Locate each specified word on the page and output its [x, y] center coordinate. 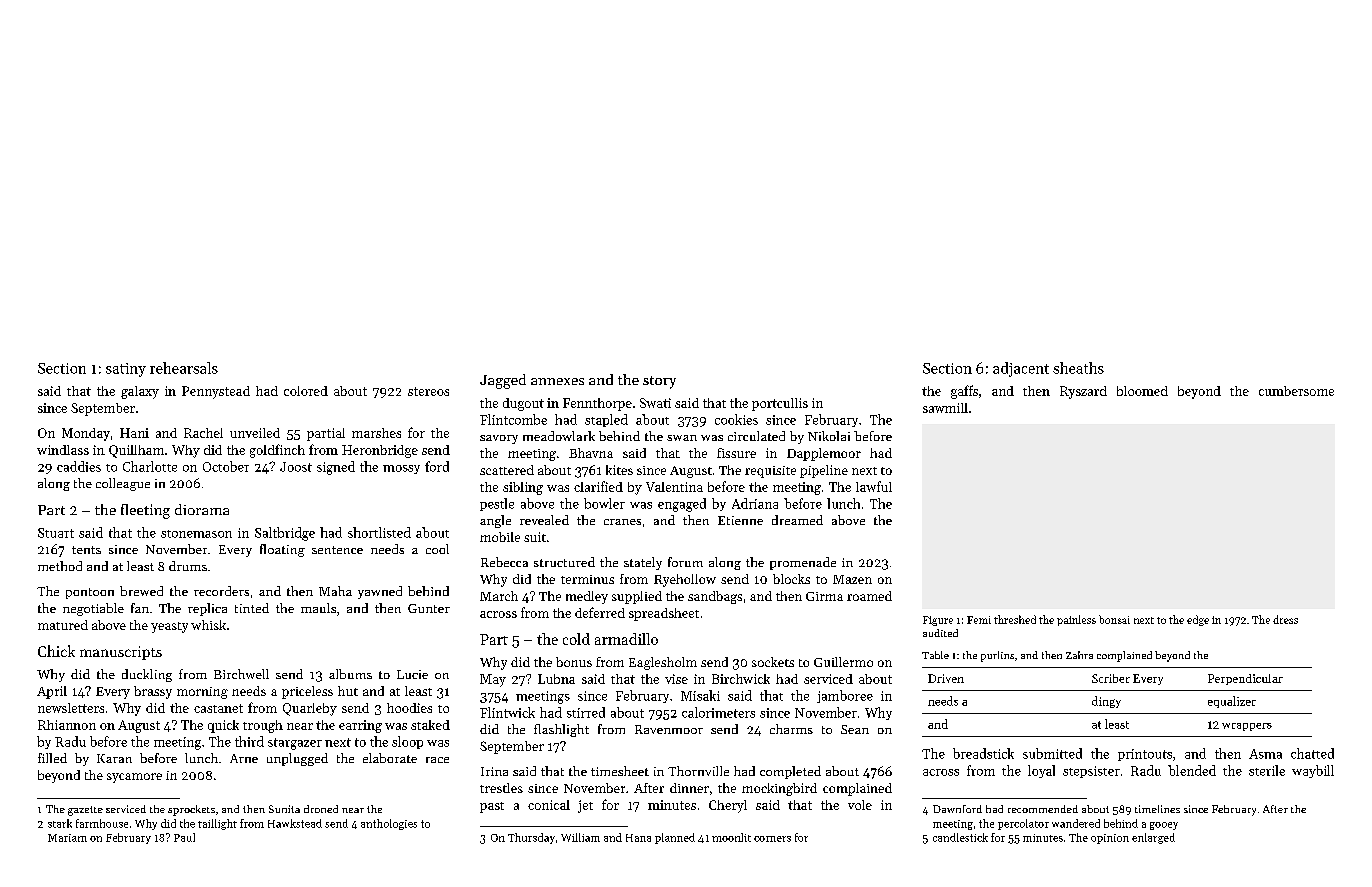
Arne [244, 758]
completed [790, 772]
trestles [501, 788]
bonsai [1114, 619]
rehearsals [184, 368]
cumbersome [1296, 391]
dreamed [797, 520]
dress [1285, 619]
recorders [221, 591]
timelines [1157, 809]
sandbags [715, 597]
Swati [655, 403]
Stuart [56, 533]
